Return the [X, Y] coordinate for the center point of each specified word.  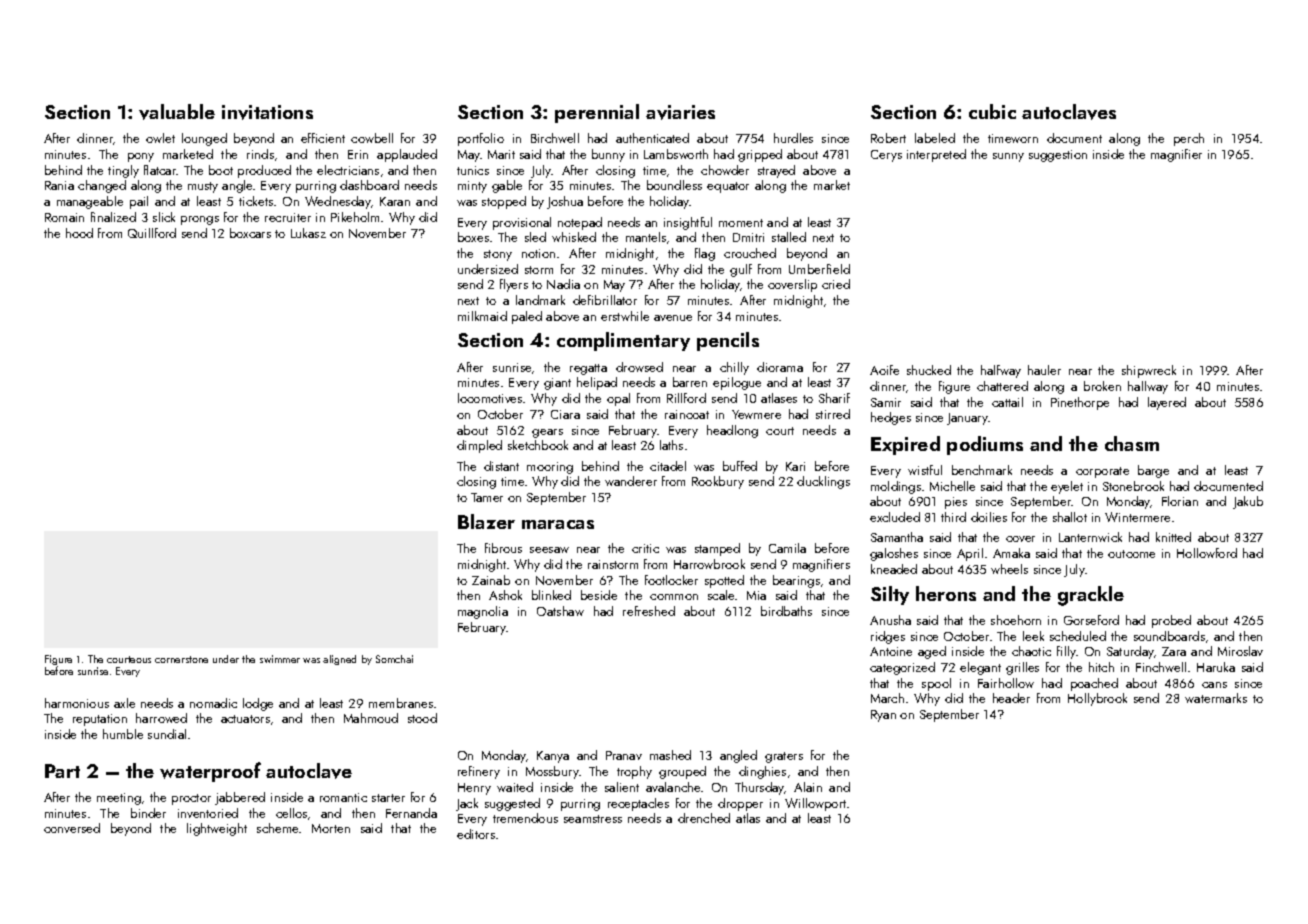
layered [1167, 403]
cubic [992, 111]
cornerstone [181, 659]
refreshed [649, 611]
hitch [1101, 667]
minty [472, 187]
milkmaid [482, 316]
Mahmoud [371, 718]
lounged [204, 139]
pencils [728, 341]
